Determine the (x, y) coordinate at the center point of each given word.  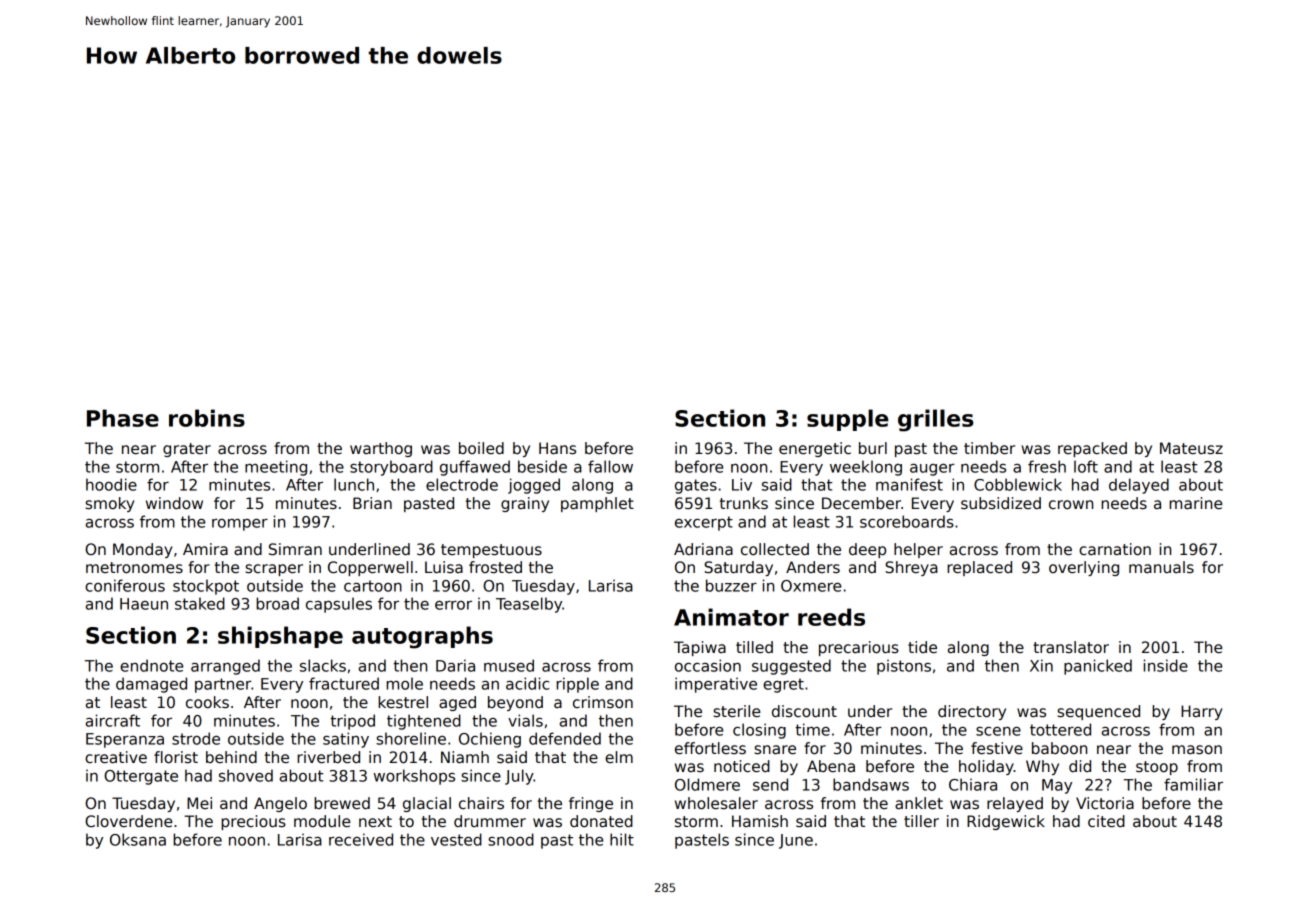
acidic (528, 683)
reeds (831, 617)
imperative (716, 685)
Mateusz (1191, 448)
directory (972, 712)
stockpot (206, 587)
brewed (342, 803)
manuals (1161, 567)
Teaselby (529, 605)
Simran (295, 549)
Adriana (703, 549)
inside (1166, 665)
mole (404, 683)
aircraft (113, 720)
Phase (123, 418)
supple (847, 420)
